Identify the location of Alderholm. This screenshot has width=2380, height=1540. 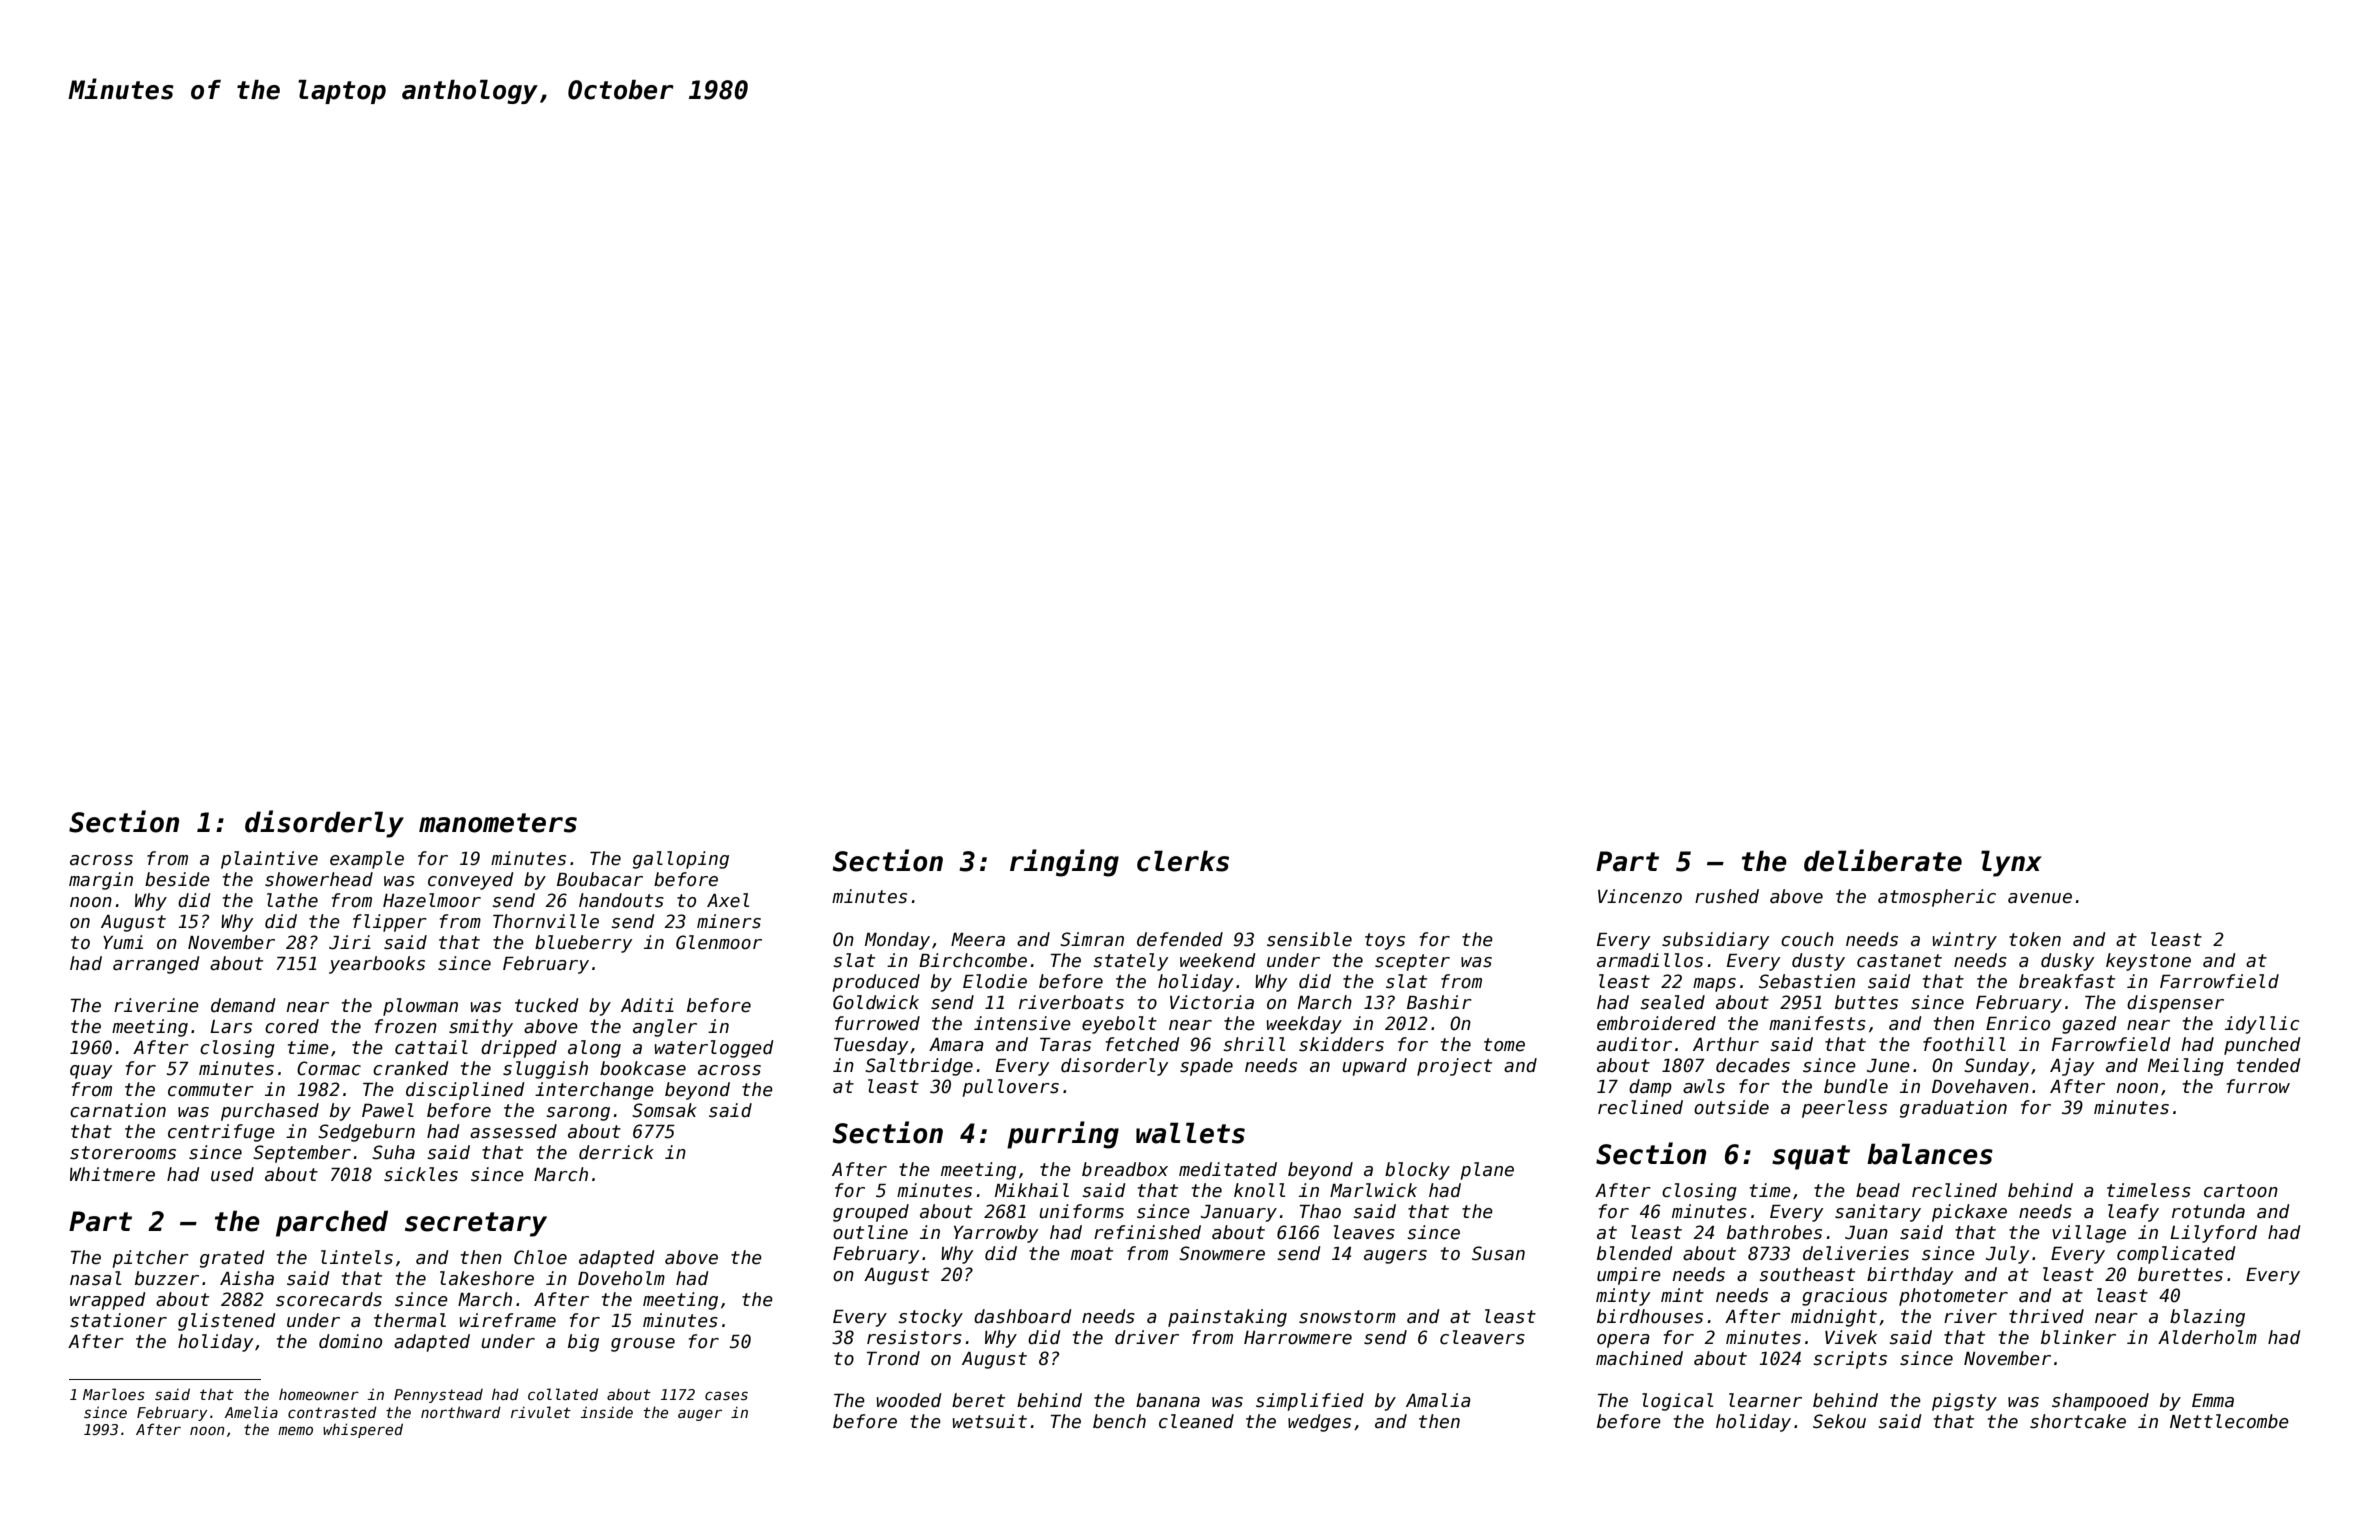
(2207, 1337).
